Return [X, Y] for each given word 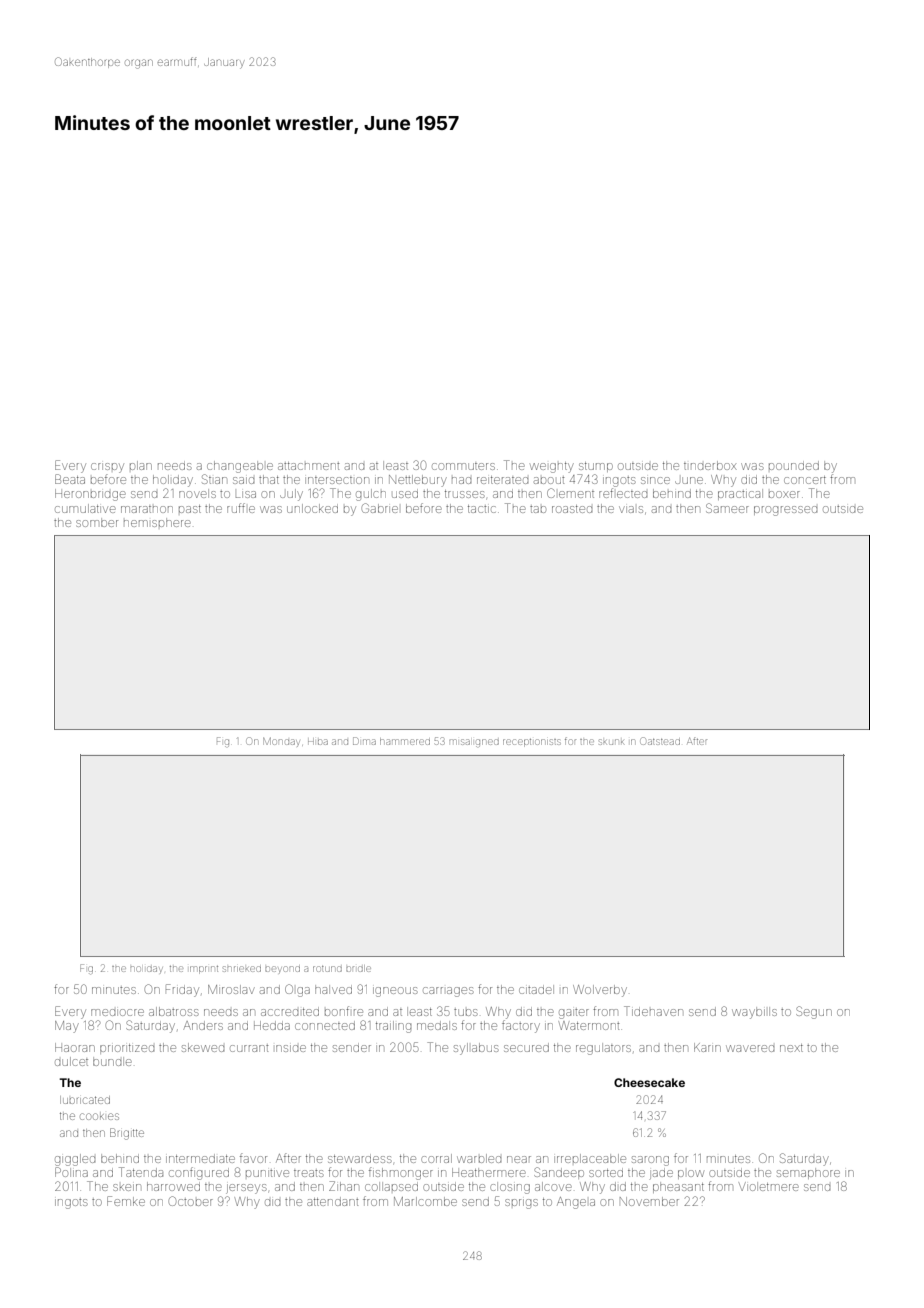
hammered [405, 741]
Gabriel [380, 508]
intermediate [200, 1158]
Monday [281, 742]
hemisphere [157, 522]
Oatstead [660, 741]
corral [436, 1158]
